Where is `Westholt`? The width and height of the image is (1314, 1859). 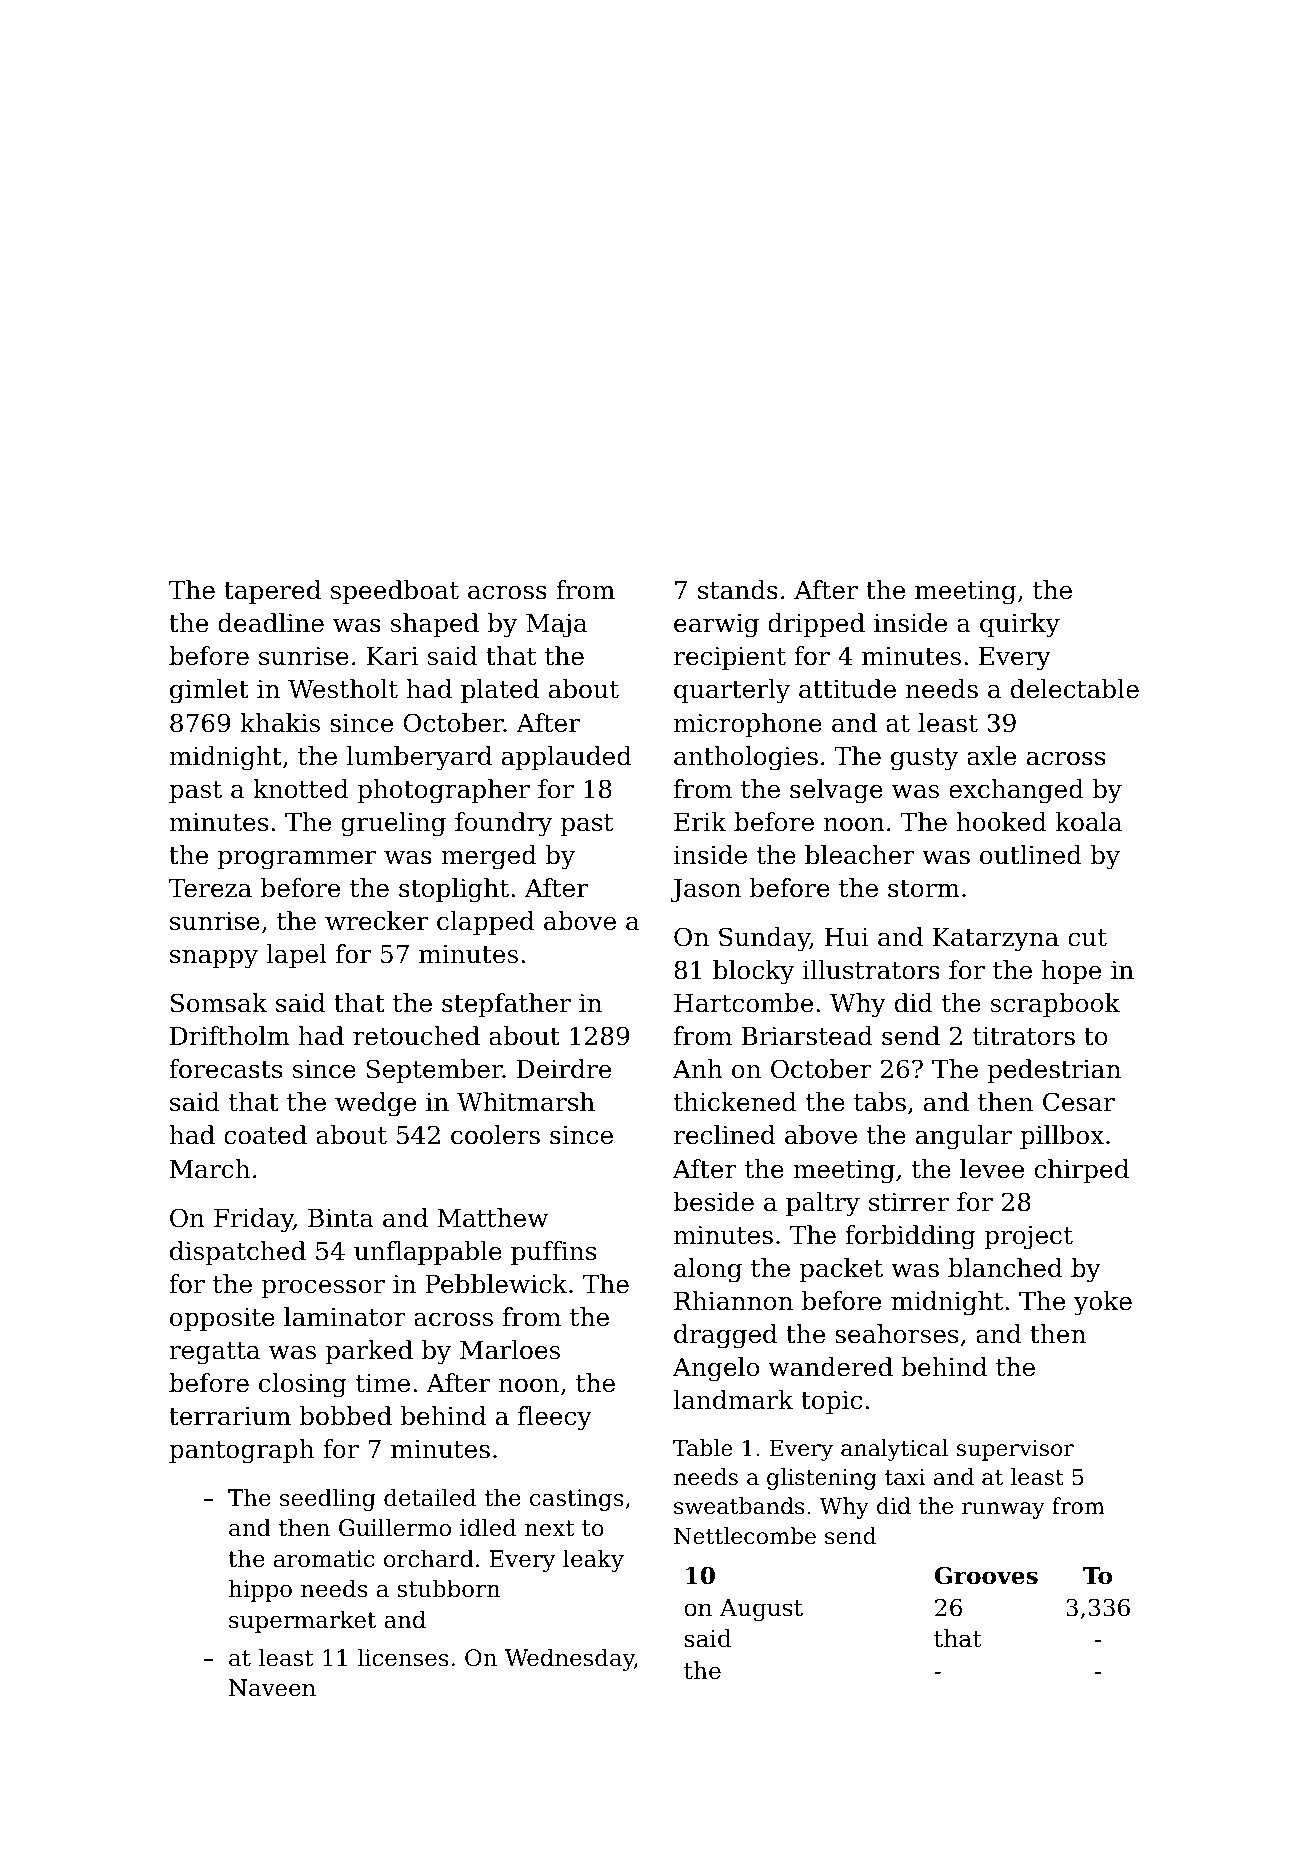
Westholt is located at coordinates (343, 689).
